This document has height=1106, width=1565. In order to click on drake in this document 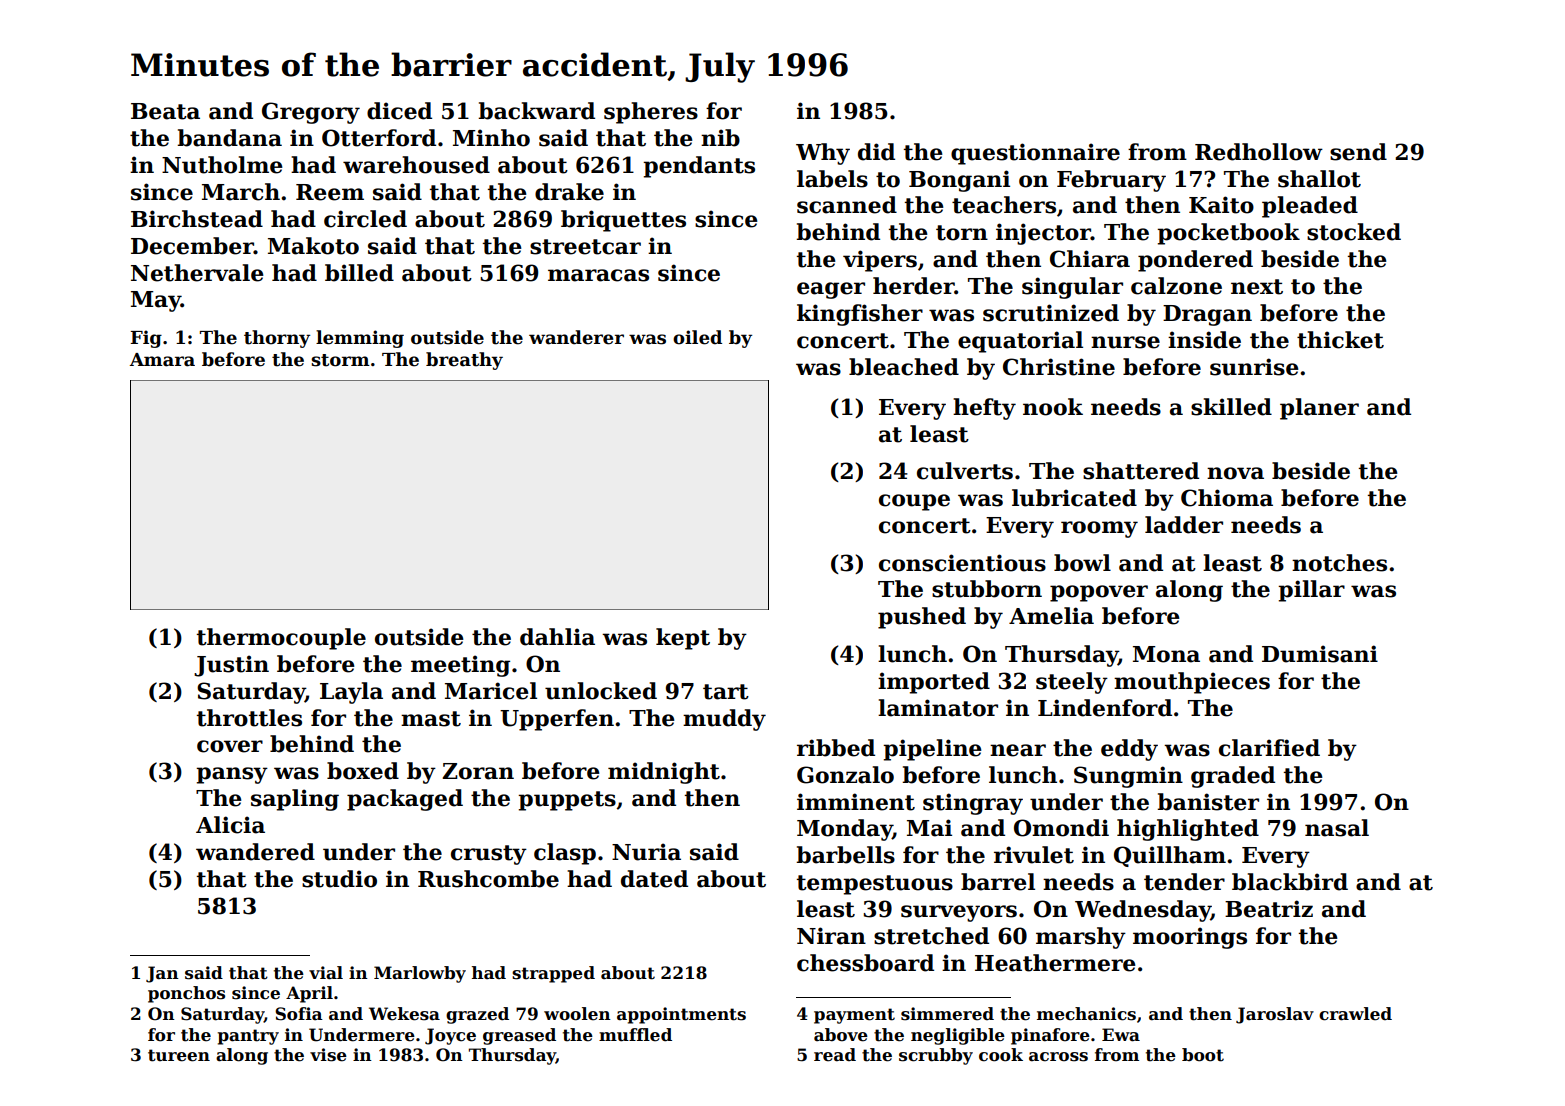, I will do `click(569, 192)`.
